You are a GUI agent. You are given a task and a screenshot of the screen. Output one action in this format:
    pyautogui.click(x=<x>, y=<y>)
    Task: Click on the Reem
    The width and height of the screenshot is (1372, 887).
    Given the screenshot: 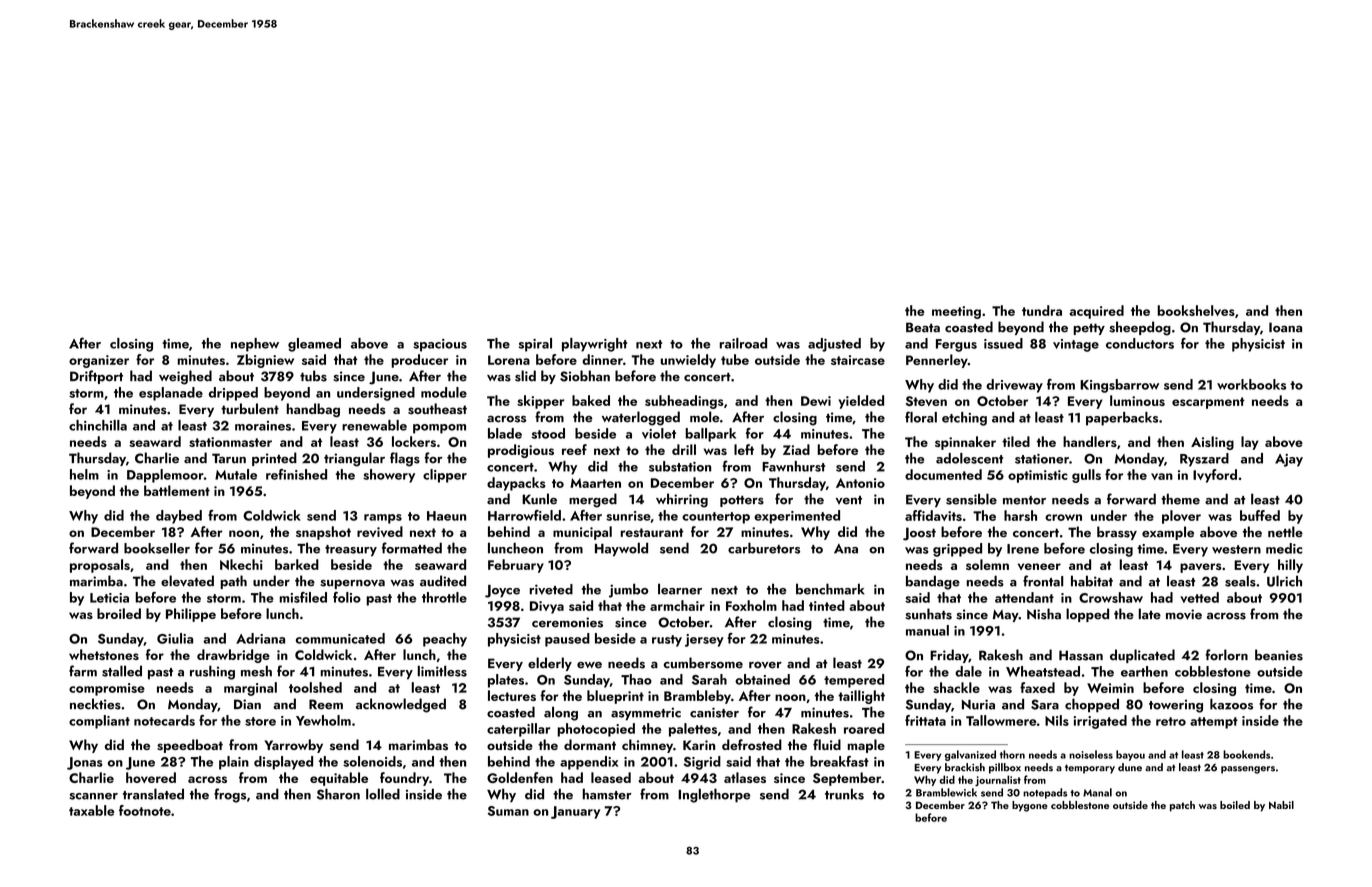 What is the action you would take?
    pyautogui.click(x=326, y=704)
